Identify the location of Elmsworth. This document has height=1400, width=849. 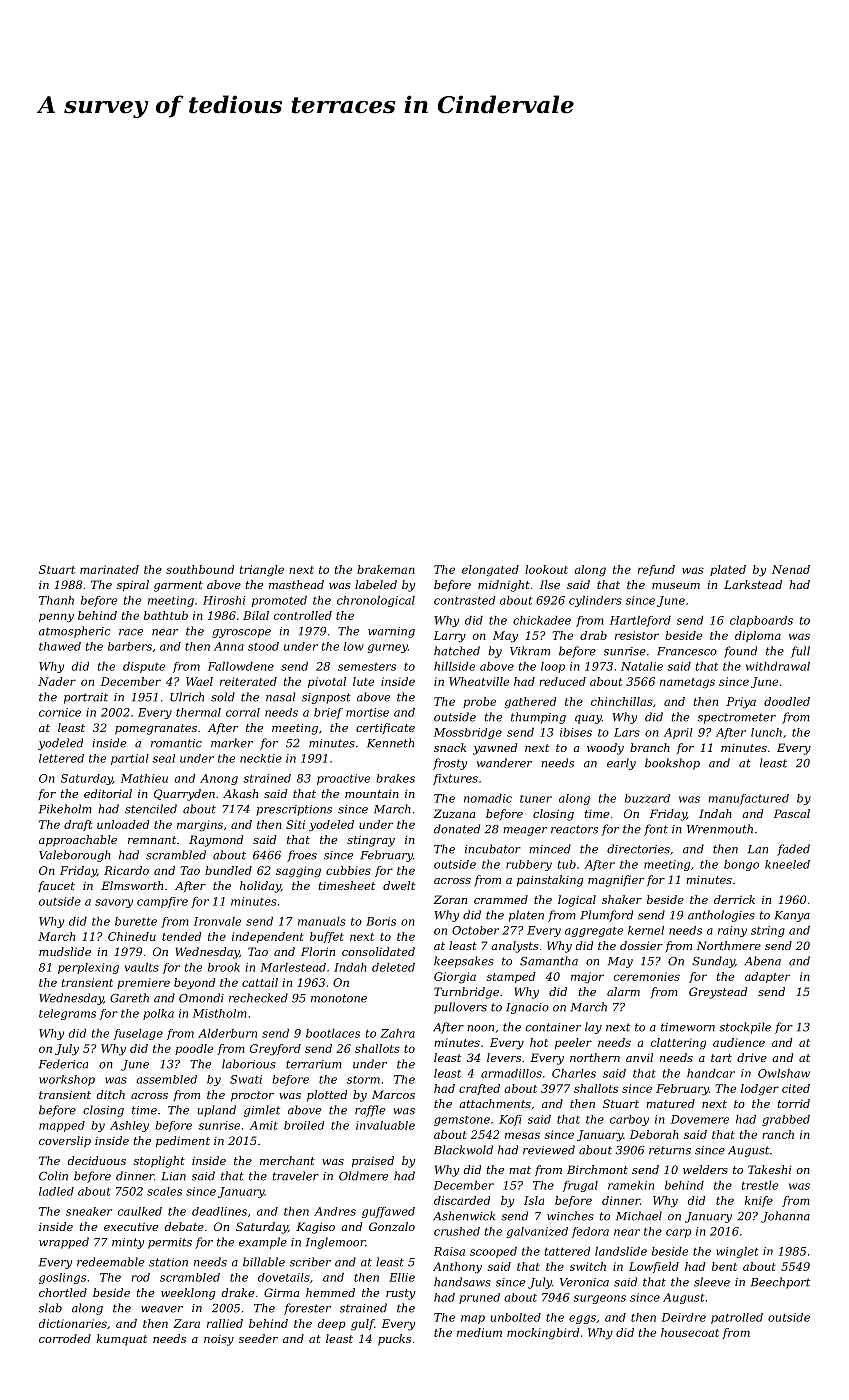
(132, 885).
